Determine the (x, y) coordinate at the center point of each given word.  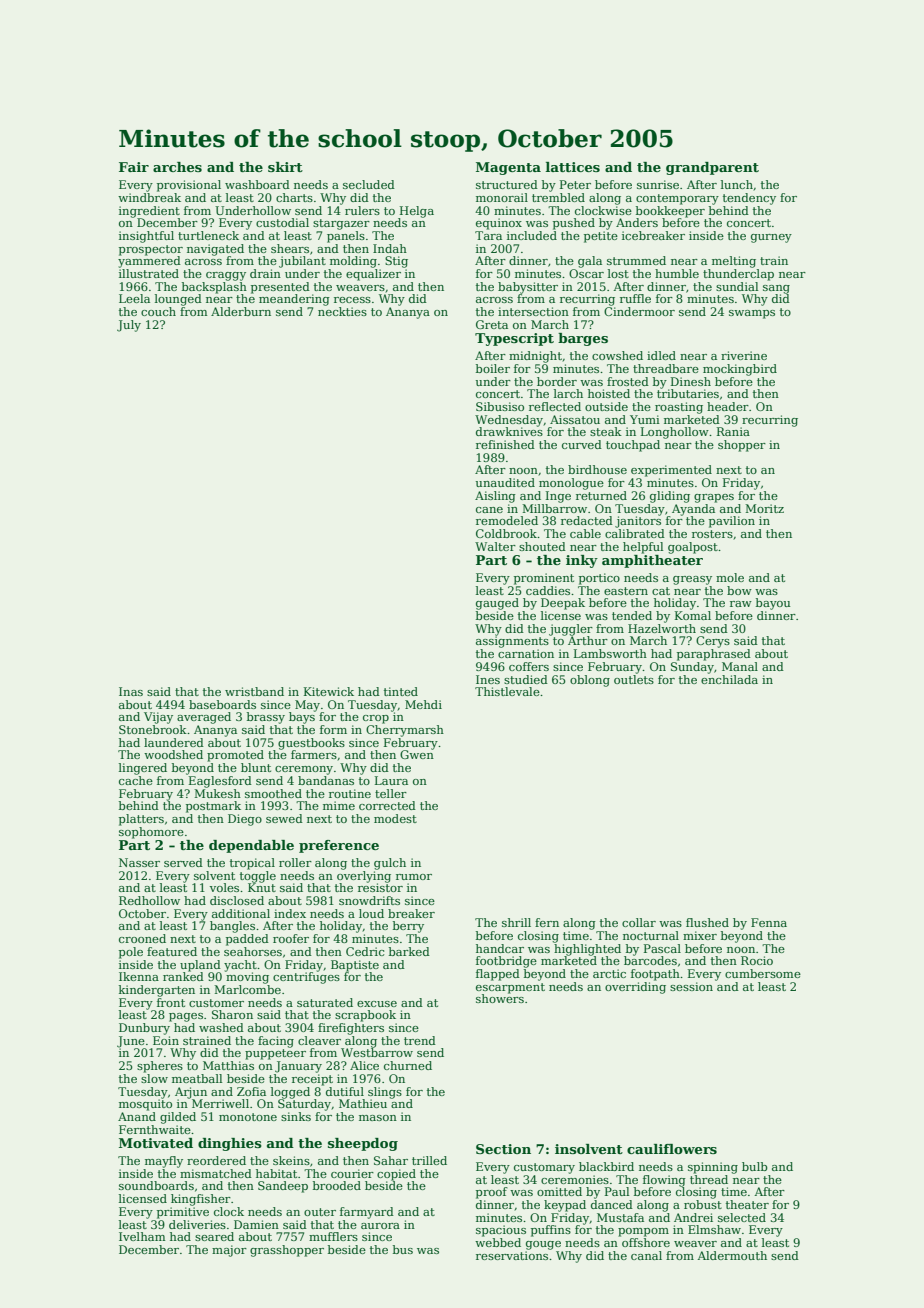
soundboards (156, 1185)
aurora (380, 1226)
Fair (134, 167)
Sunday (692, 668)
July (129, 326)
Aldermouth (732, 1255)
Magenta (508, 168)
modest (395, 818)
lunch (737, 184)
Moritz (764, 508)
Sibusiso (500, 406)
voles (224, 887)
